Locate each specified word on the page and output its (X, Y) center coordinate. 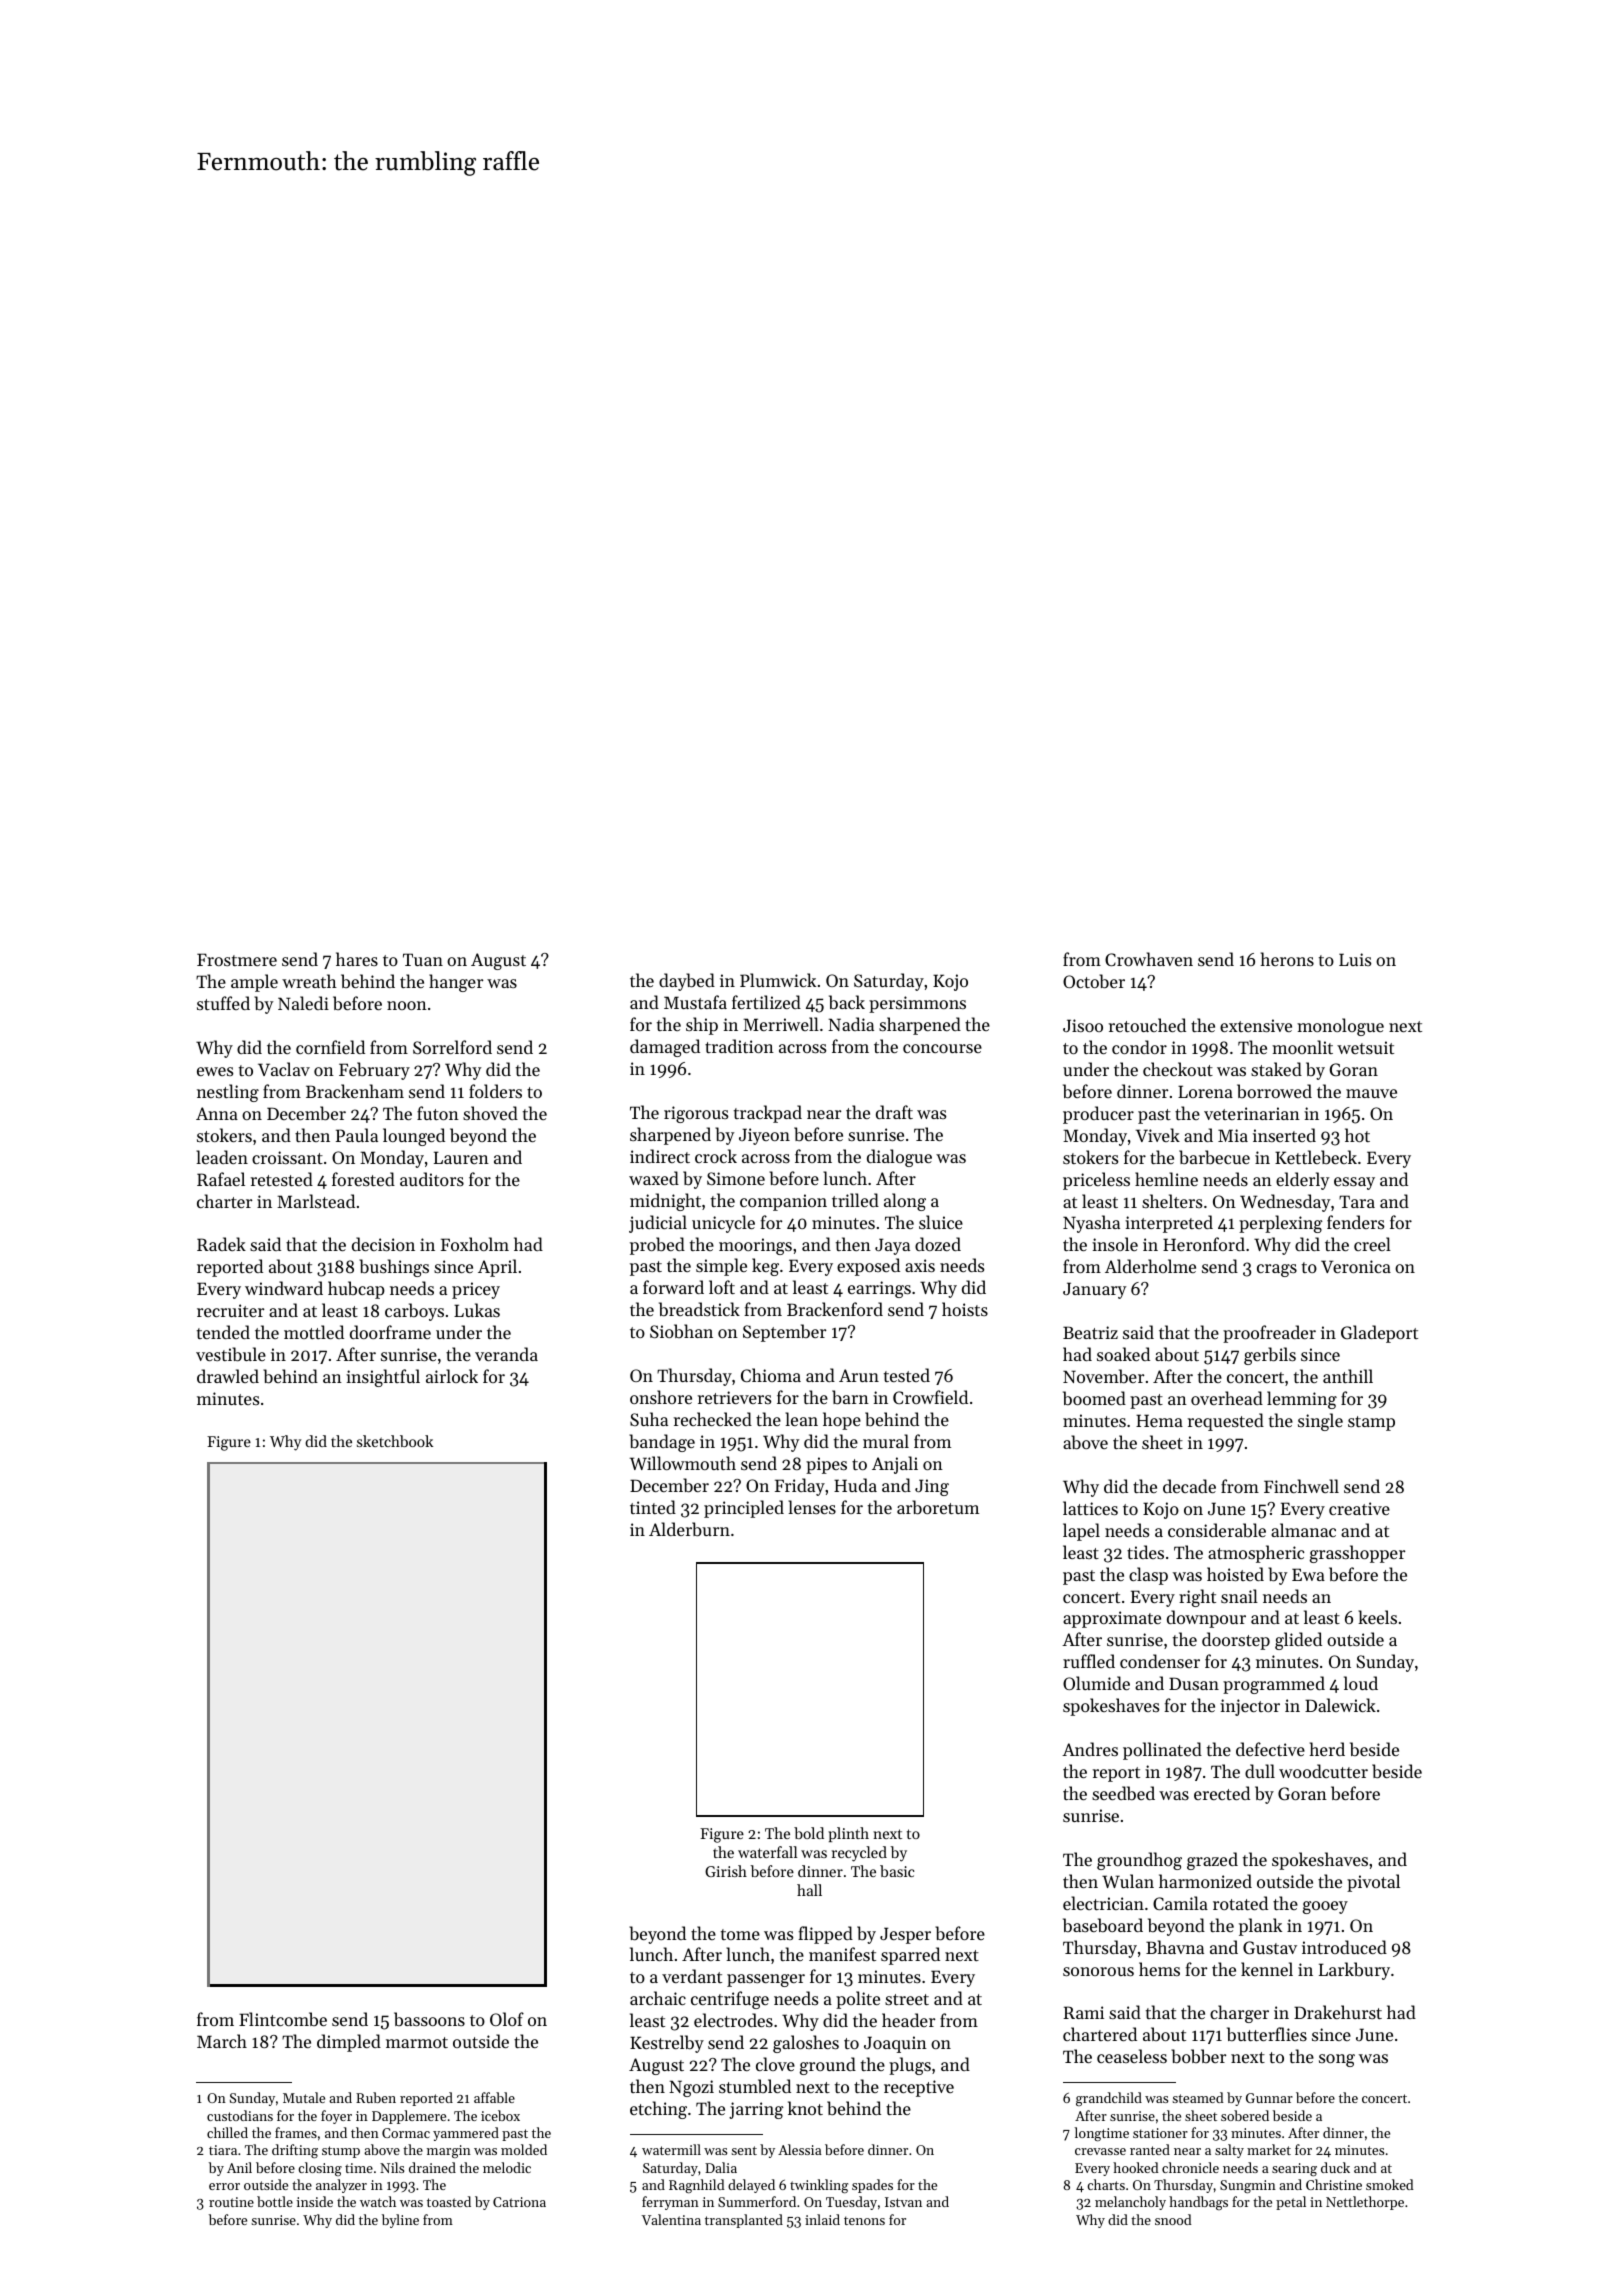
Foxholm (475, 1244)
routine (231, 2202)
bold (809, 1833)
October (1094, 981)
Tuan (423, 959)
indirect (660, 1156)
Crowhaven (1149, 959)
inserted (1284, 1135)
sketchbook (395, 1441)
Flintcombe (283, 2019)
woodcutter (1323, 1771)
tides (1145, 1552)
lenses (812, 1507)
